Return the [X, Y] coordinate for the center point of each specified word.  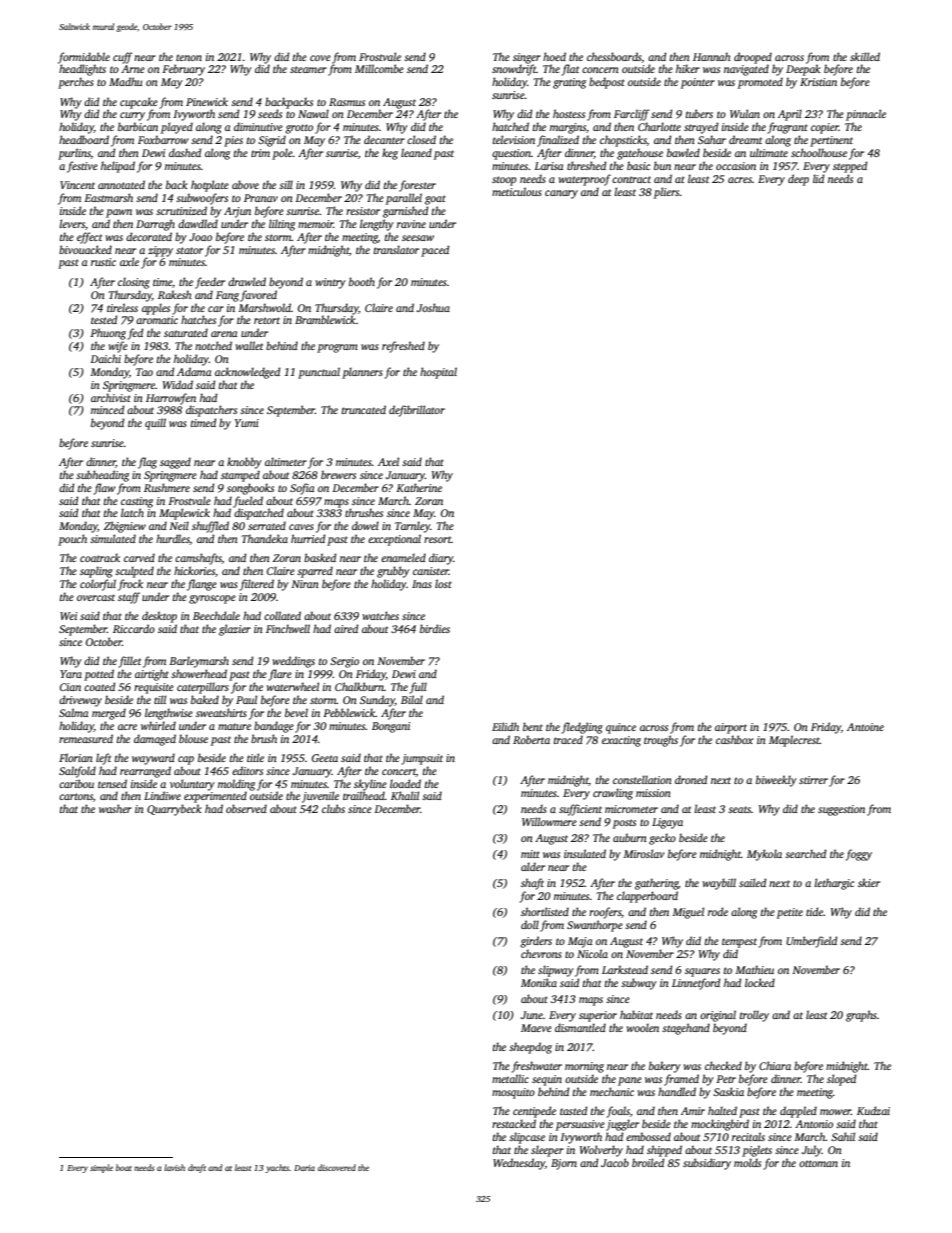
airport [731, 728]
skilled [865, 56]
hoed [554, 56]
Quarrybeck [174, 810]
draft [197, 1168]
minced [108, 409]
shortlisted [545, 911]
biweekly [776, 781]
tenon [189, 57]
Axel [388, 461]
